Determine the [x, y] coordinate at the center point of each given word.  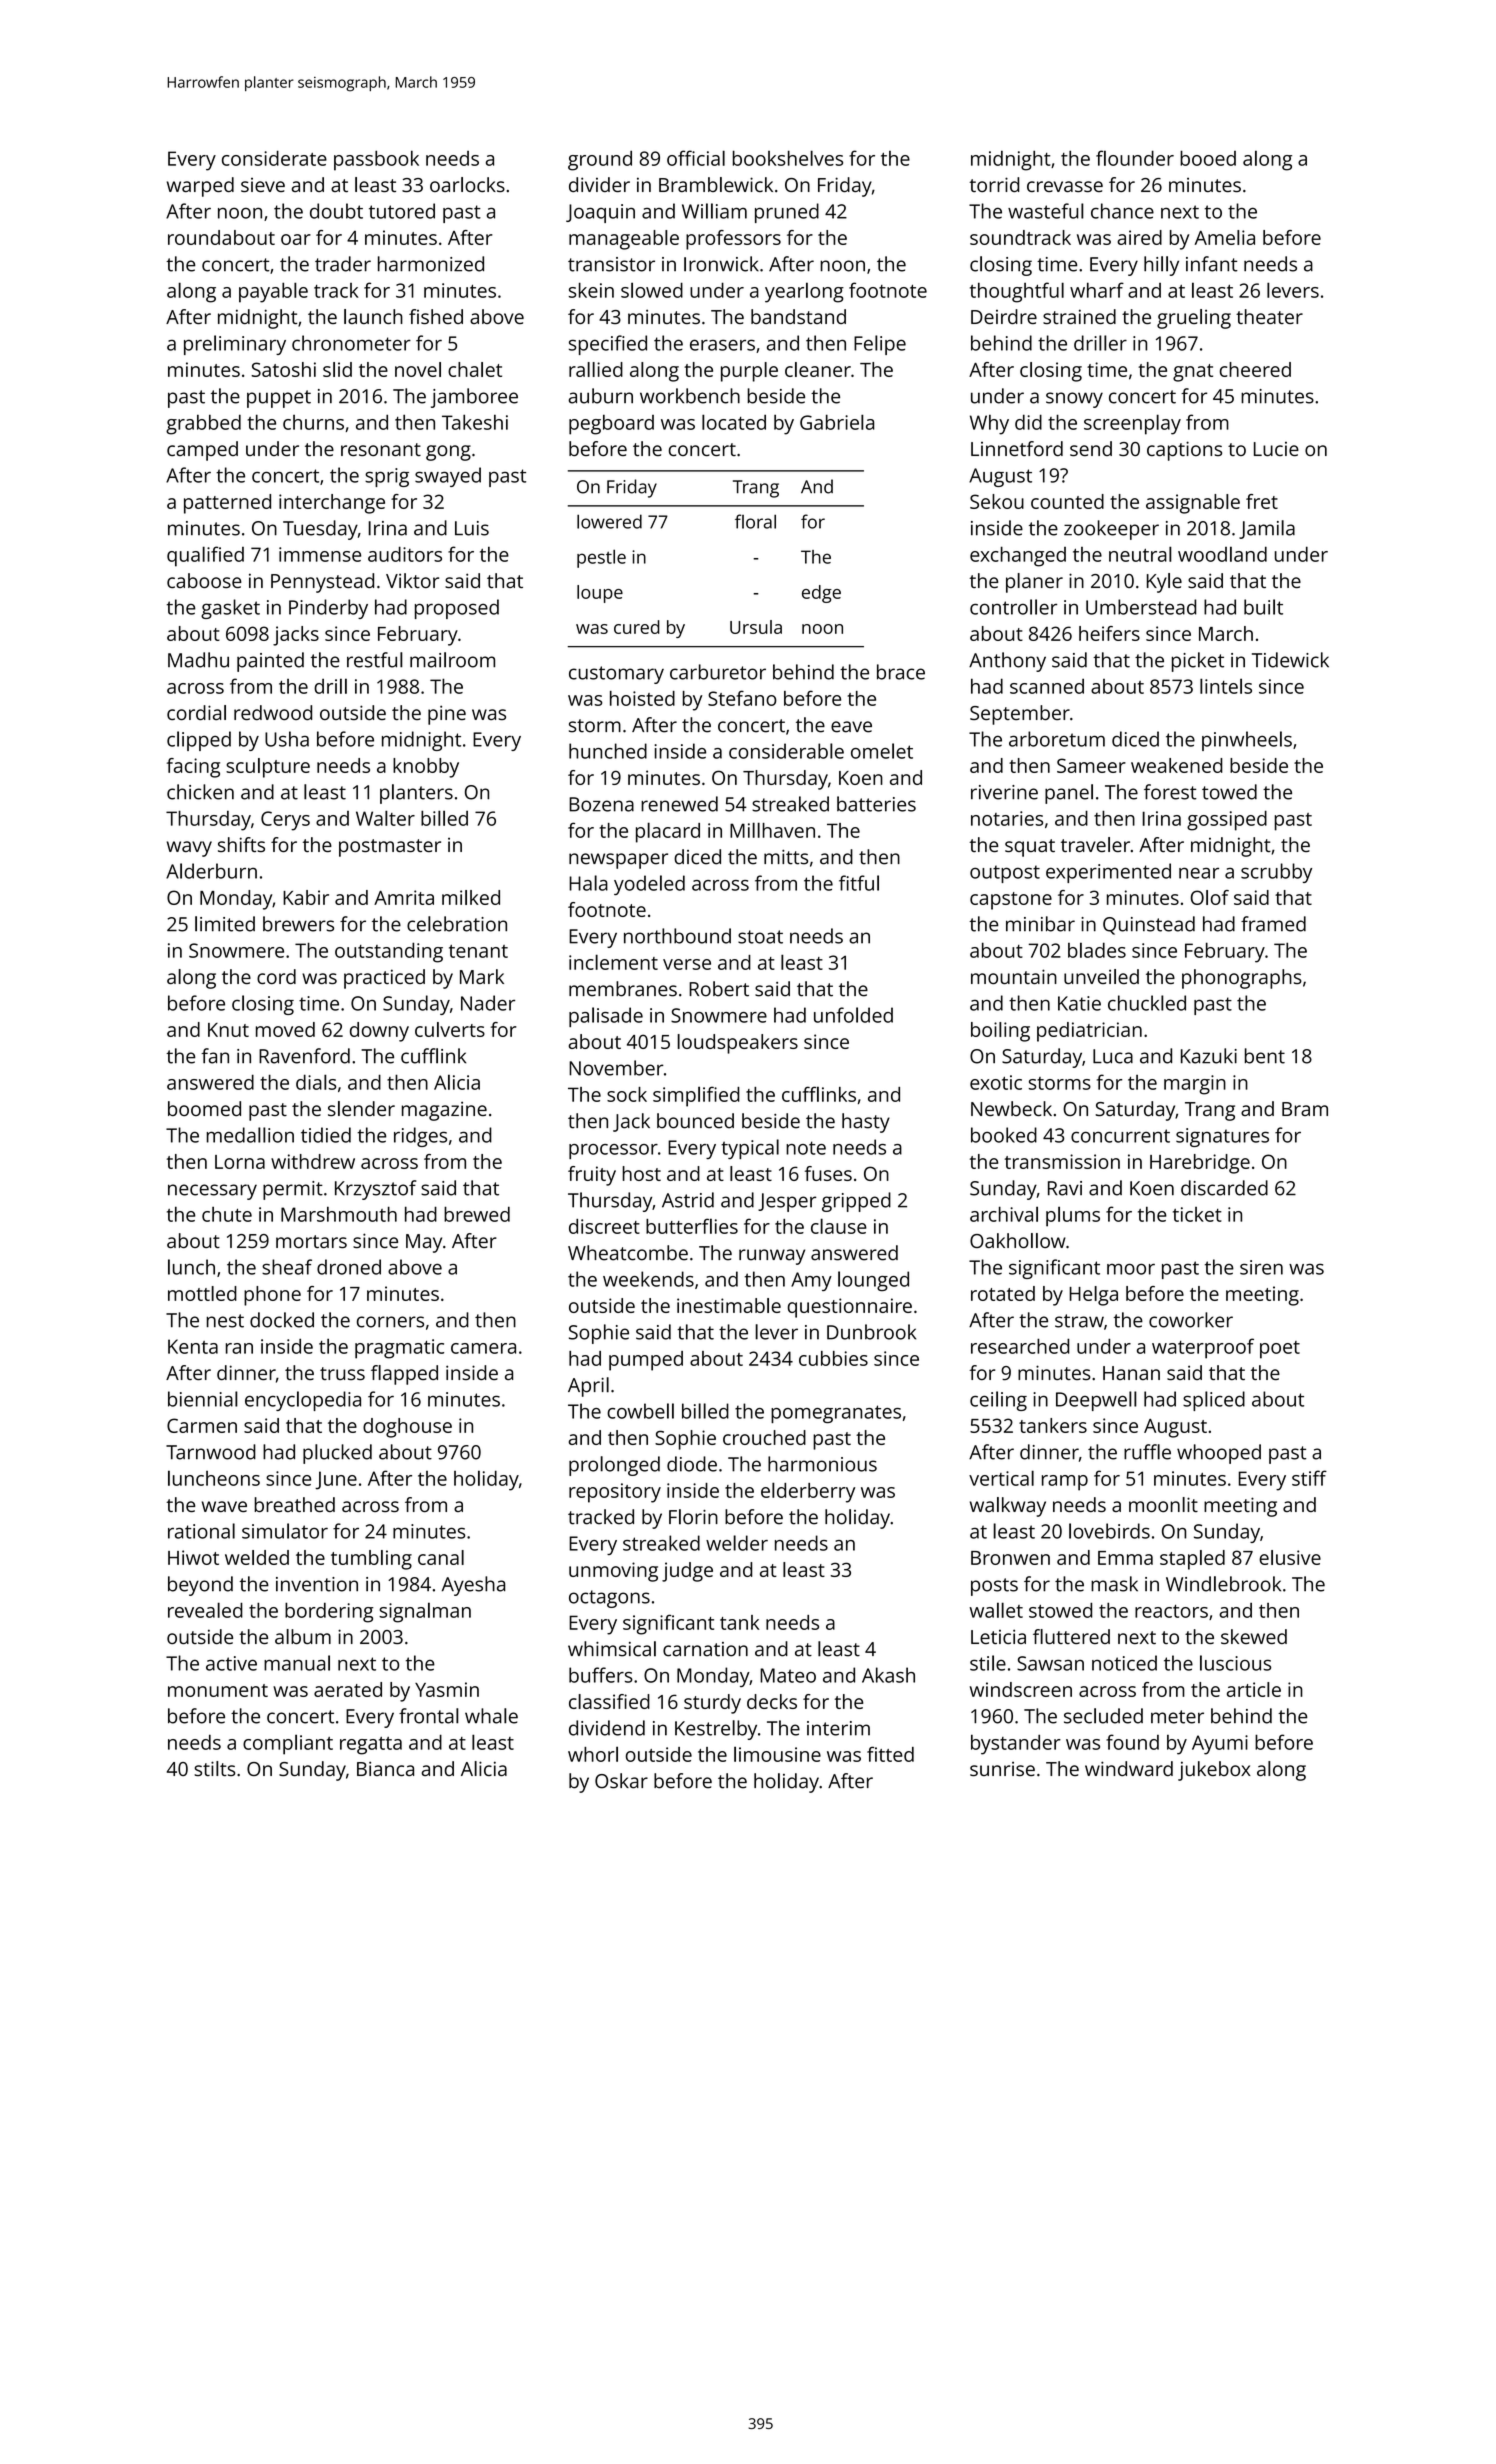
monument [218, 1690]
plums [1073, 1216]
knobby [426, 768]
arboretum [1057, 739]
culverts [450, 1029]
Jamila [1267, 529]
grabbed [203, 424]
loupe [600, 594]
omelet [882, 751]
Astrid [688, 1200]
